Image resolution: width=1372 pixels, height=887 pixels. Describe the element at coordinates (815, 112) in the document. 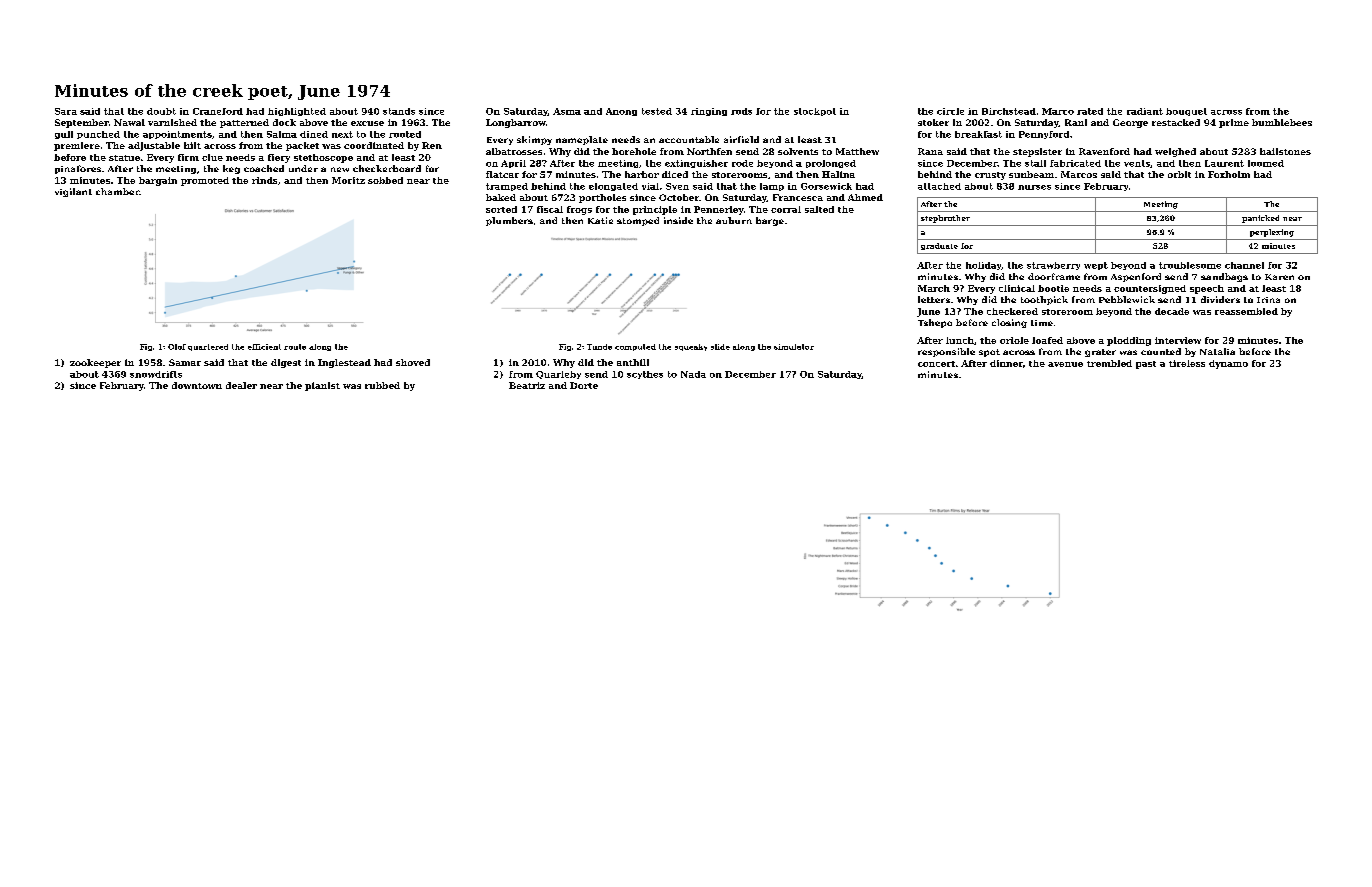

I see `stockpot` at that location.
